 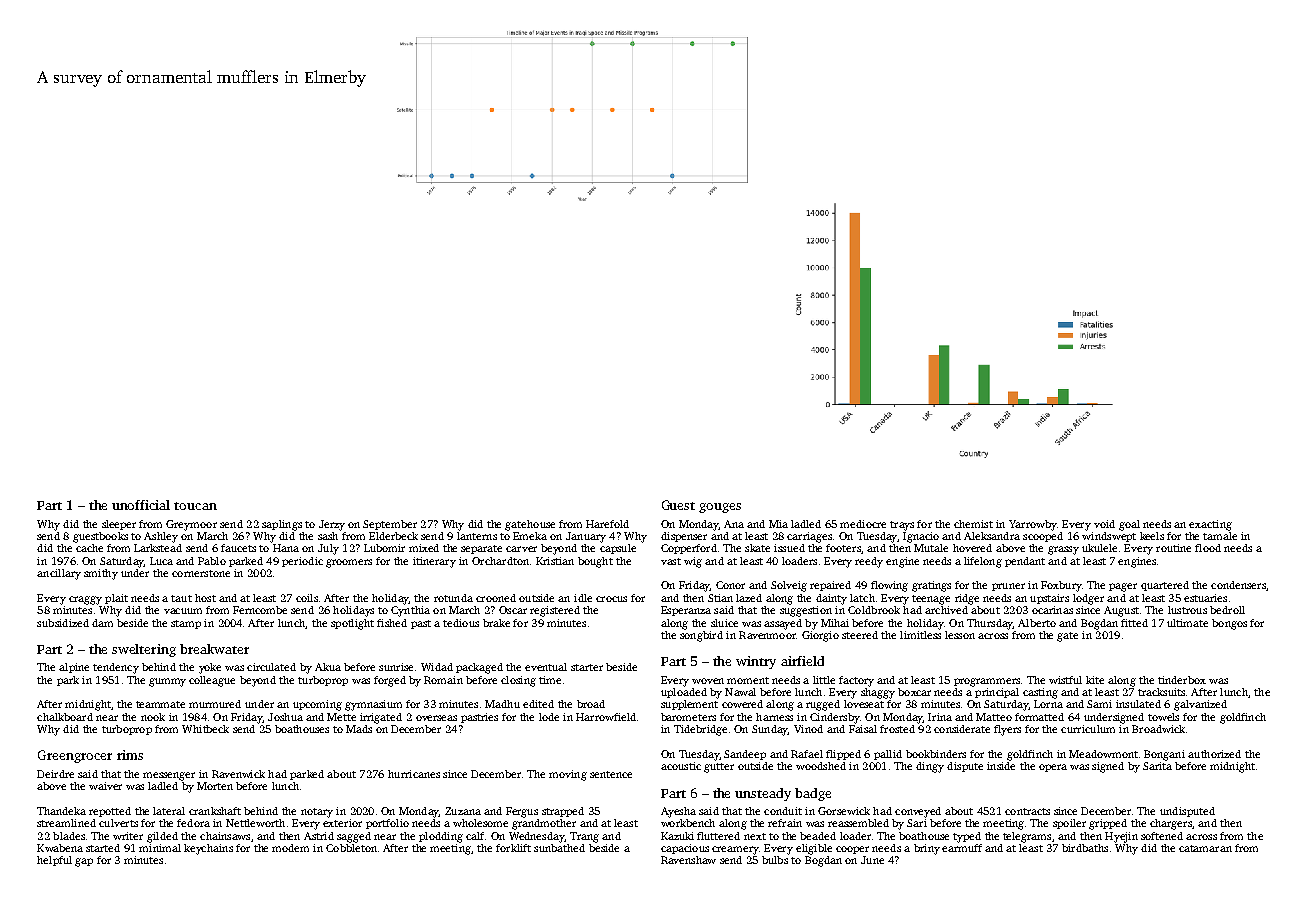 What do you see at coordinates (59, 574) in the document?
I see `ancillary` at bounding box center [59, 574].
